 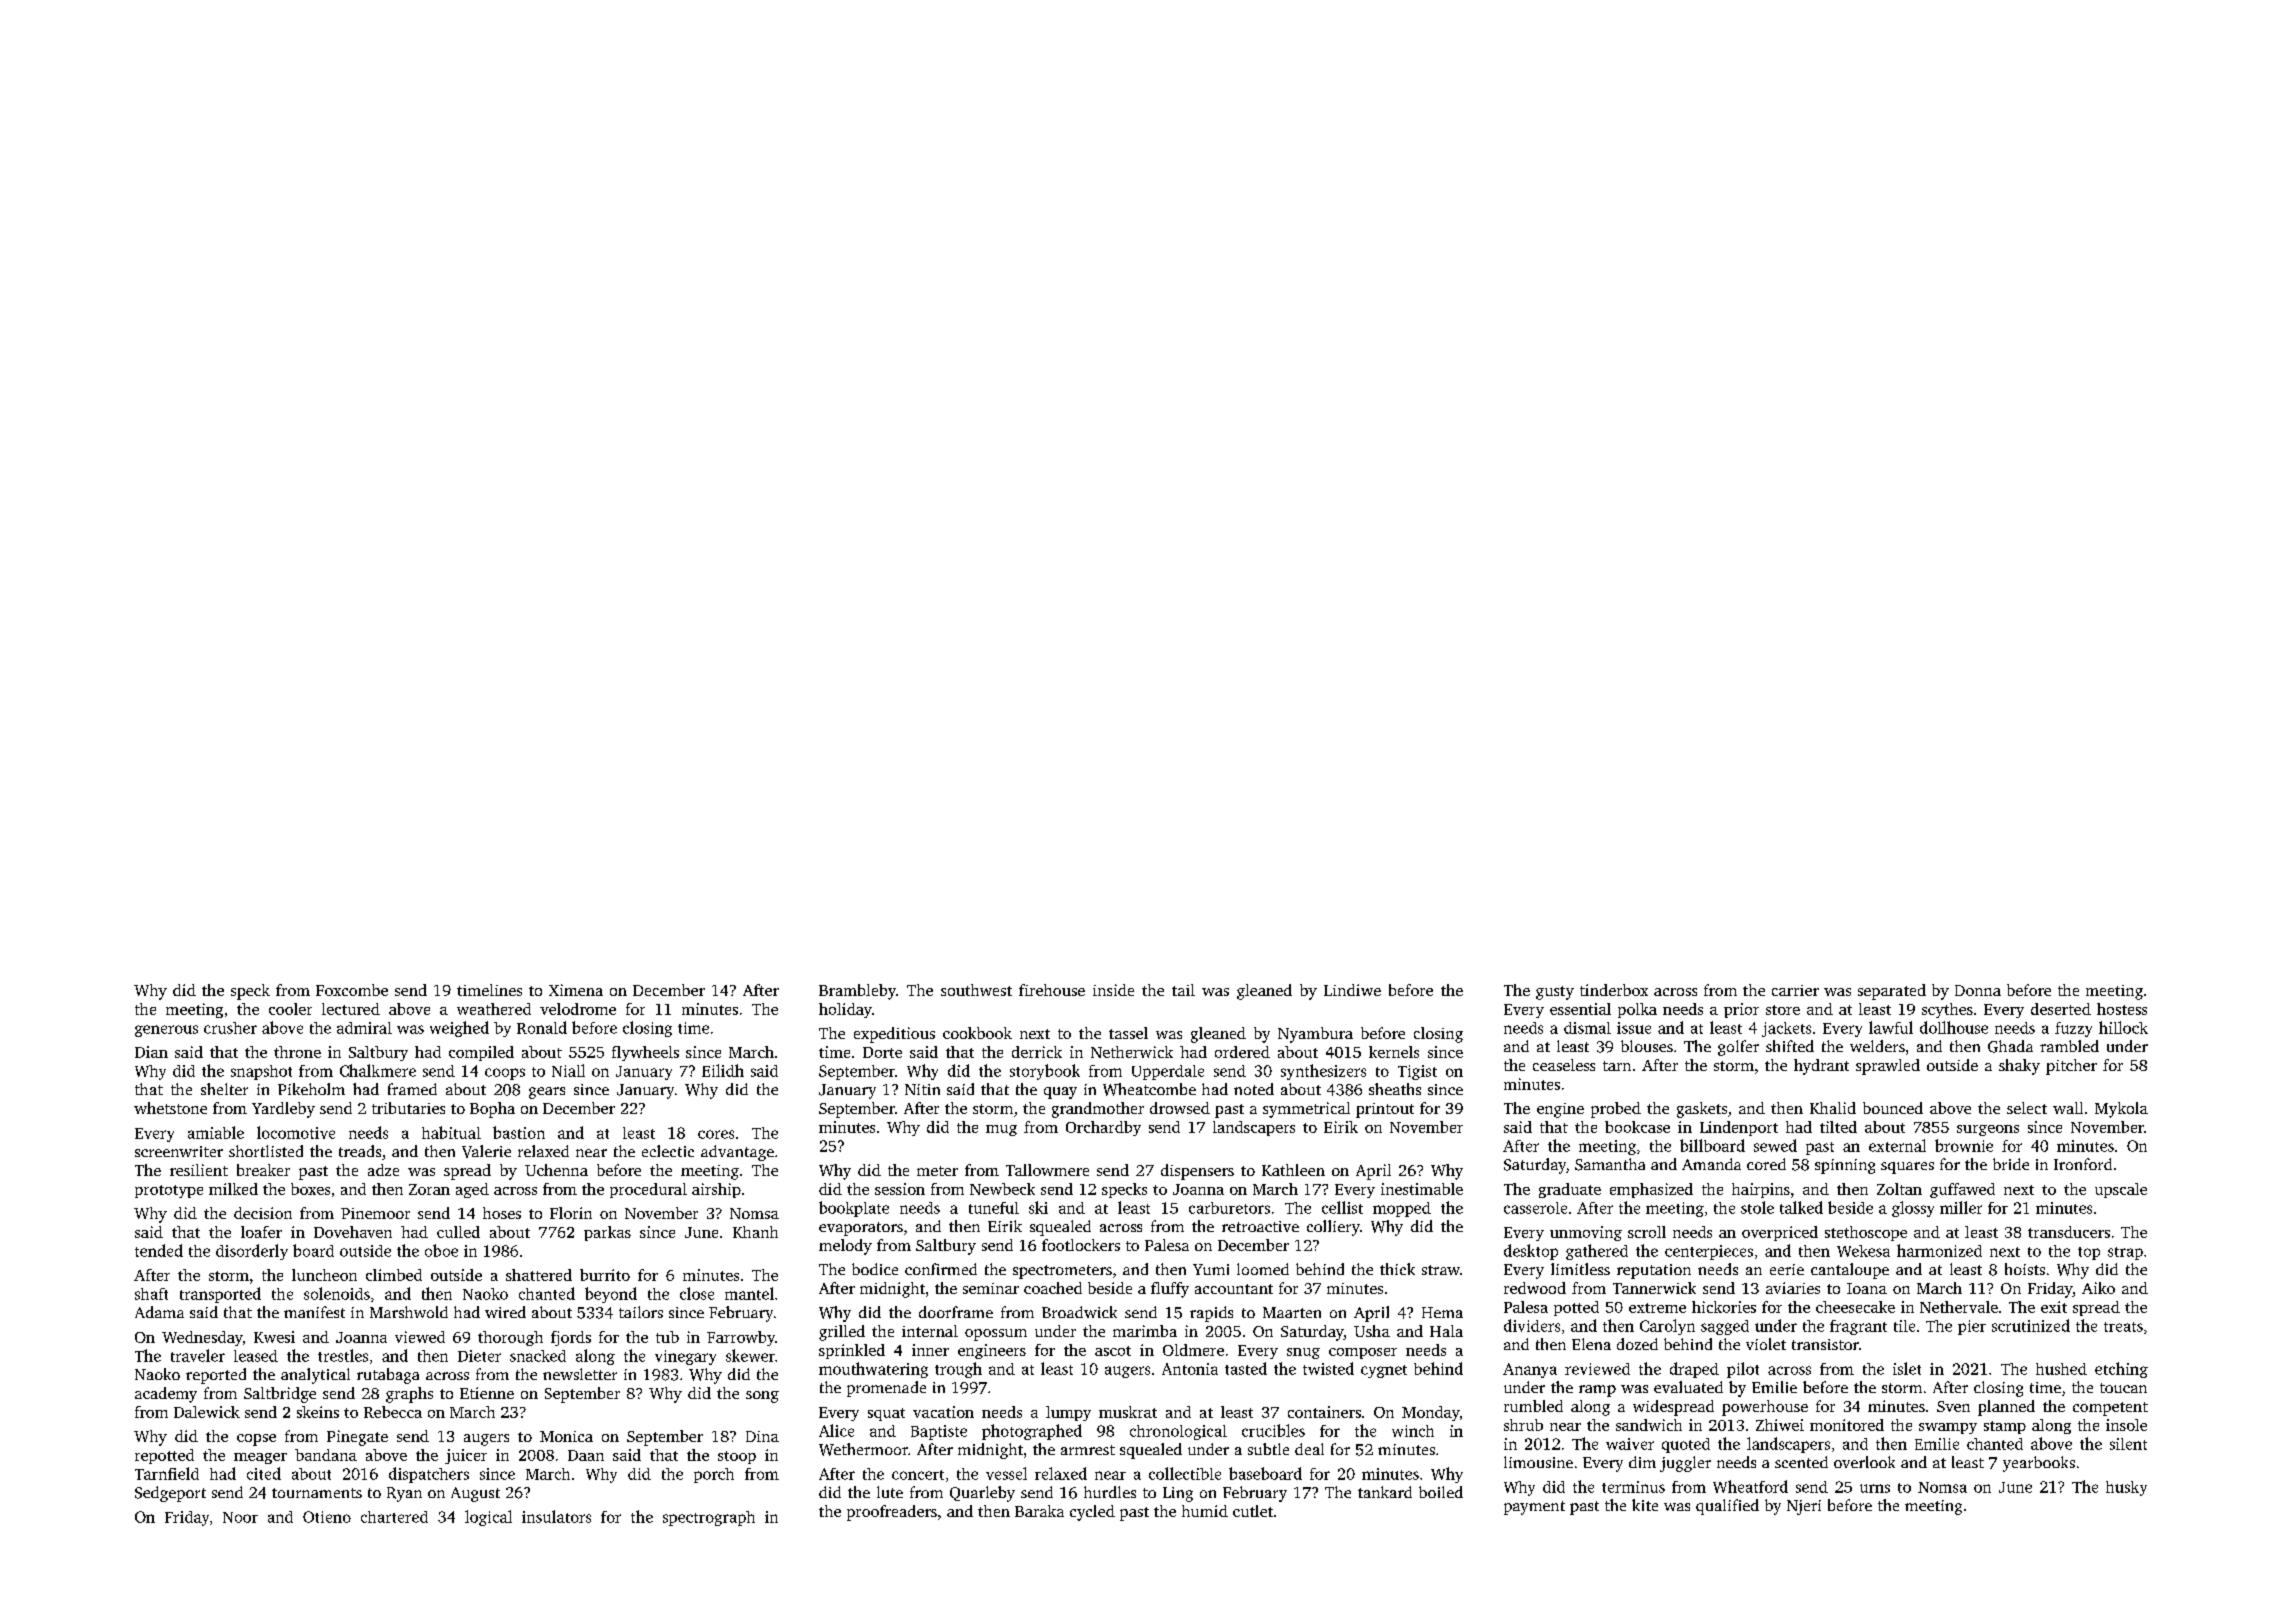 What do you see at coordinates (576, 990) in the page?
I see `Ximena` at bounding box center [576, 990].
